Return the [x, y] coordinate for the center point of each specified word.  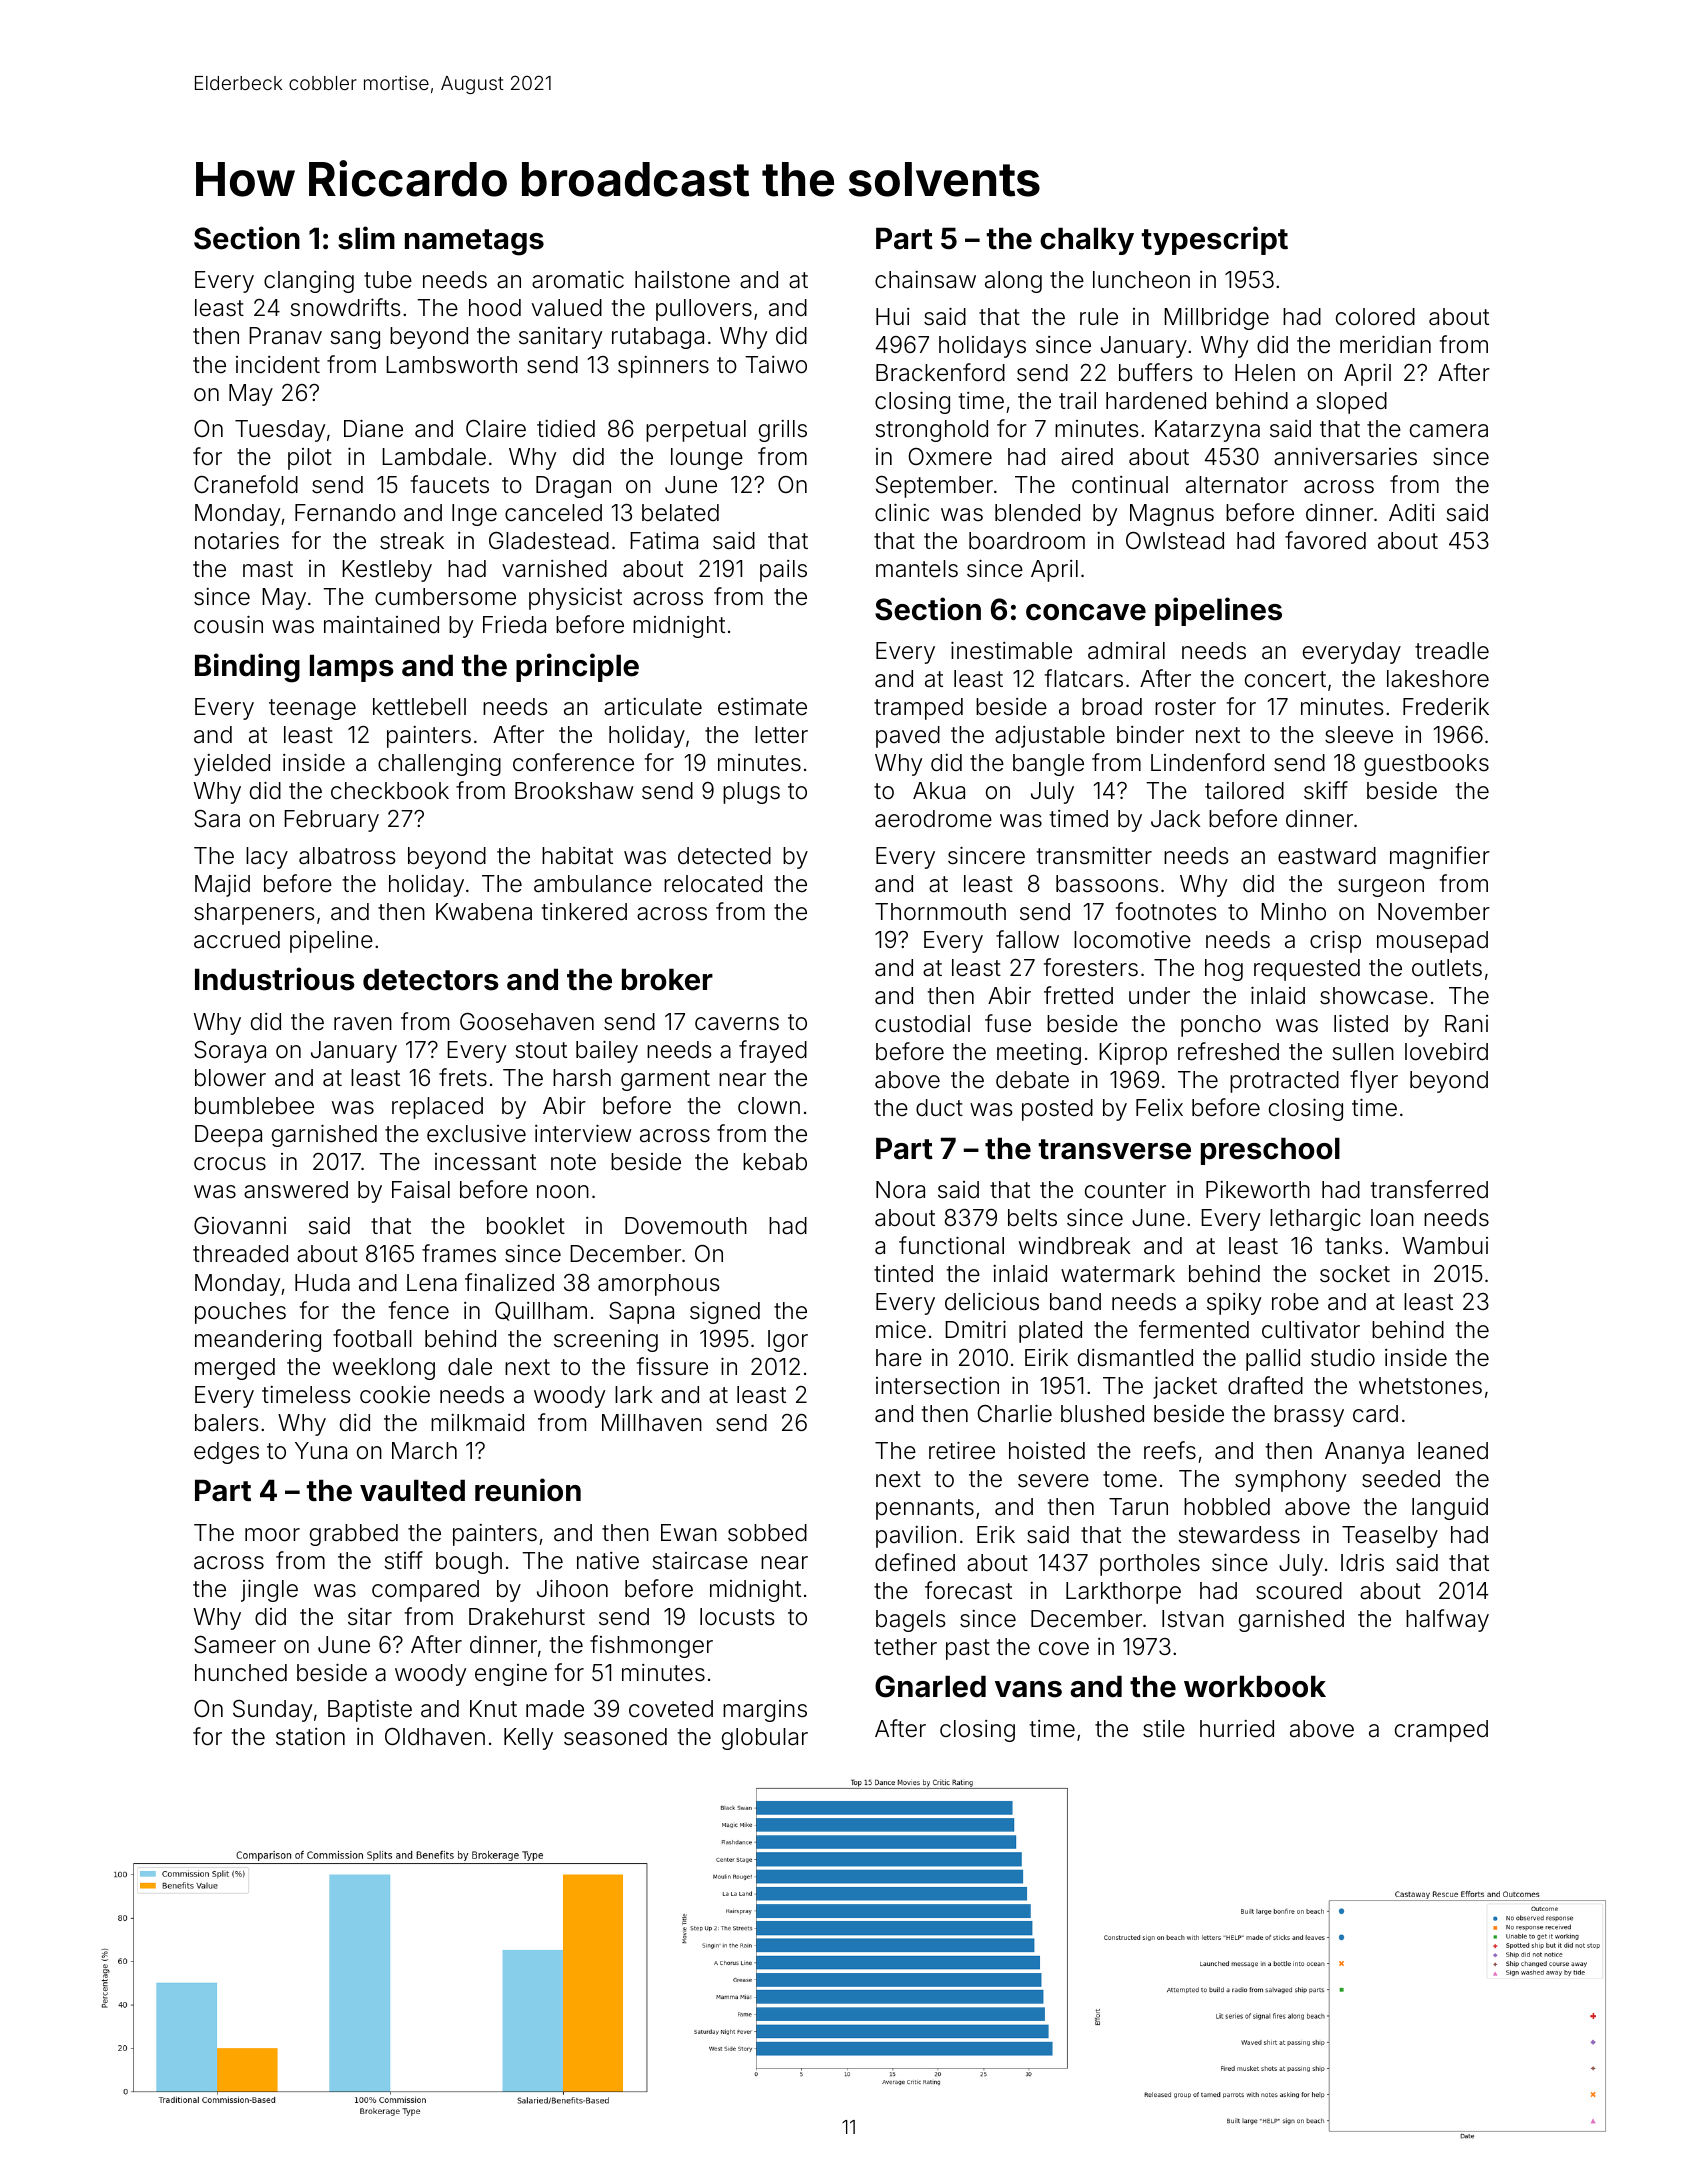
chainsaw [925, 280]
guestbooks [1426, 765]
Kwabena [484, 912]
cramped [1441, 1731]
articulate [653, 707]
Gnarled [930, 1686]
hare [899, 1358]
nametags [474, 242]
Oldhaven [435, 1737]
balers [227, 1423]
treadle [1452, 651]
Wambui [1445, 1246]
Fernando [345, 513]
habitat [577, 856]
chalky [1087, 241]
